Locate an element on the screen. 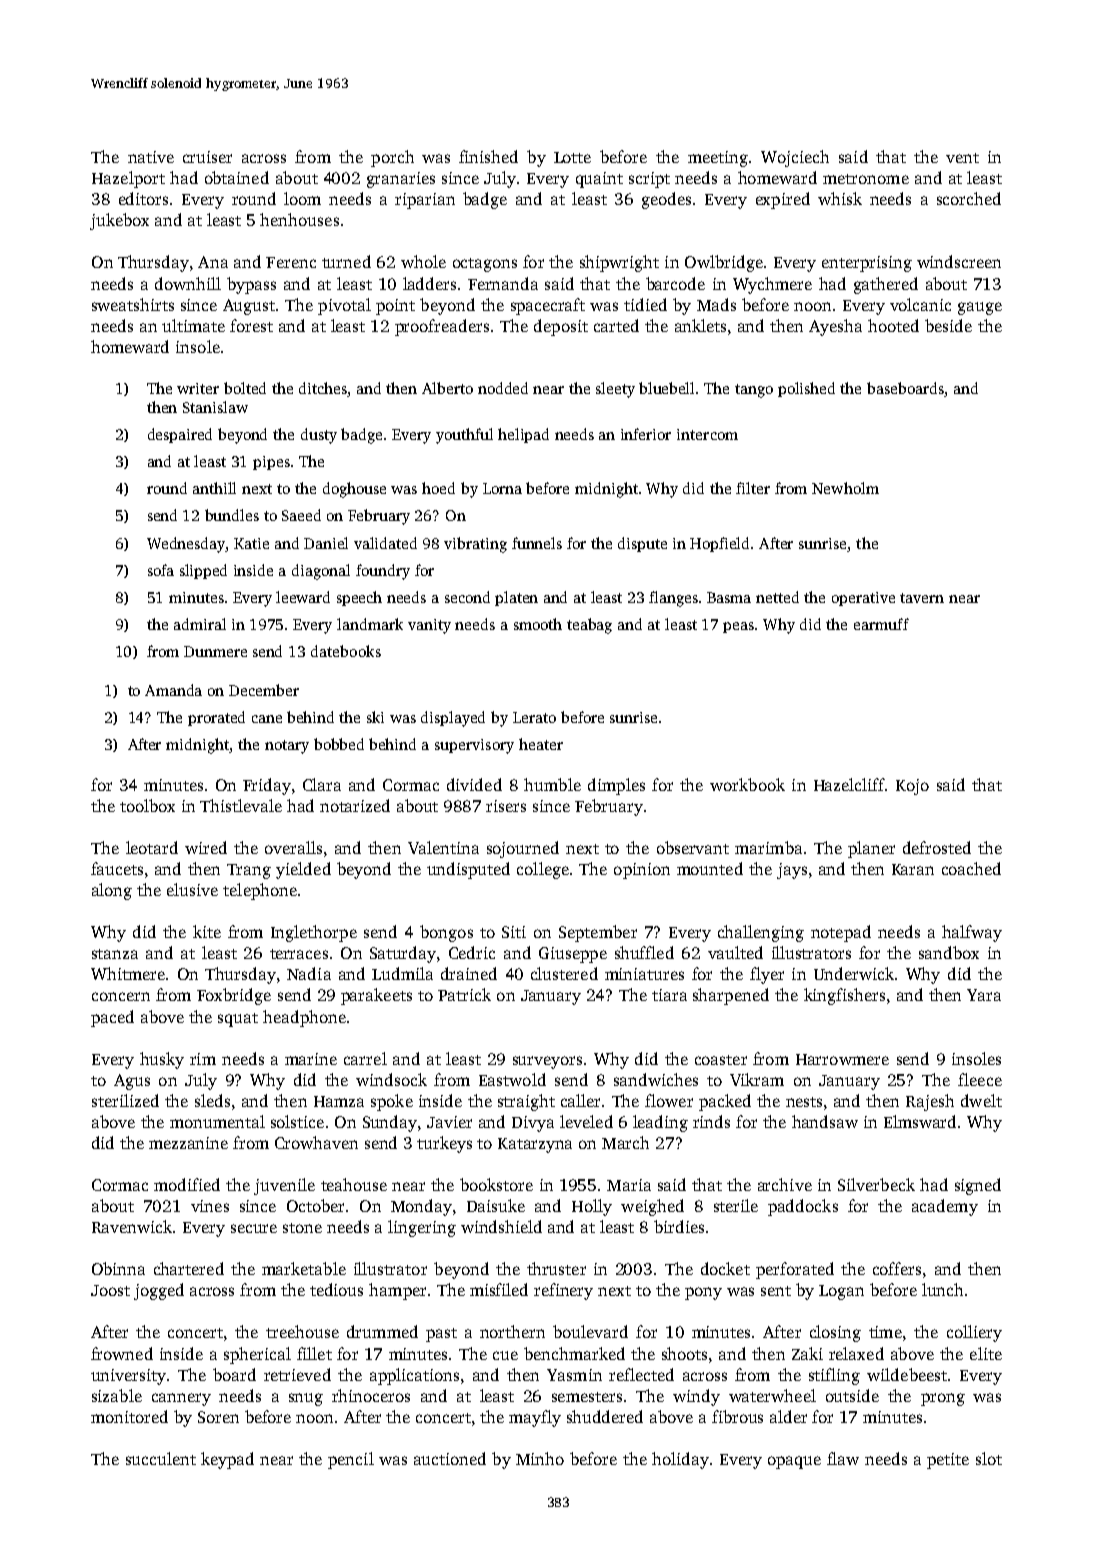  vent is located at coordinates (962, 158).
